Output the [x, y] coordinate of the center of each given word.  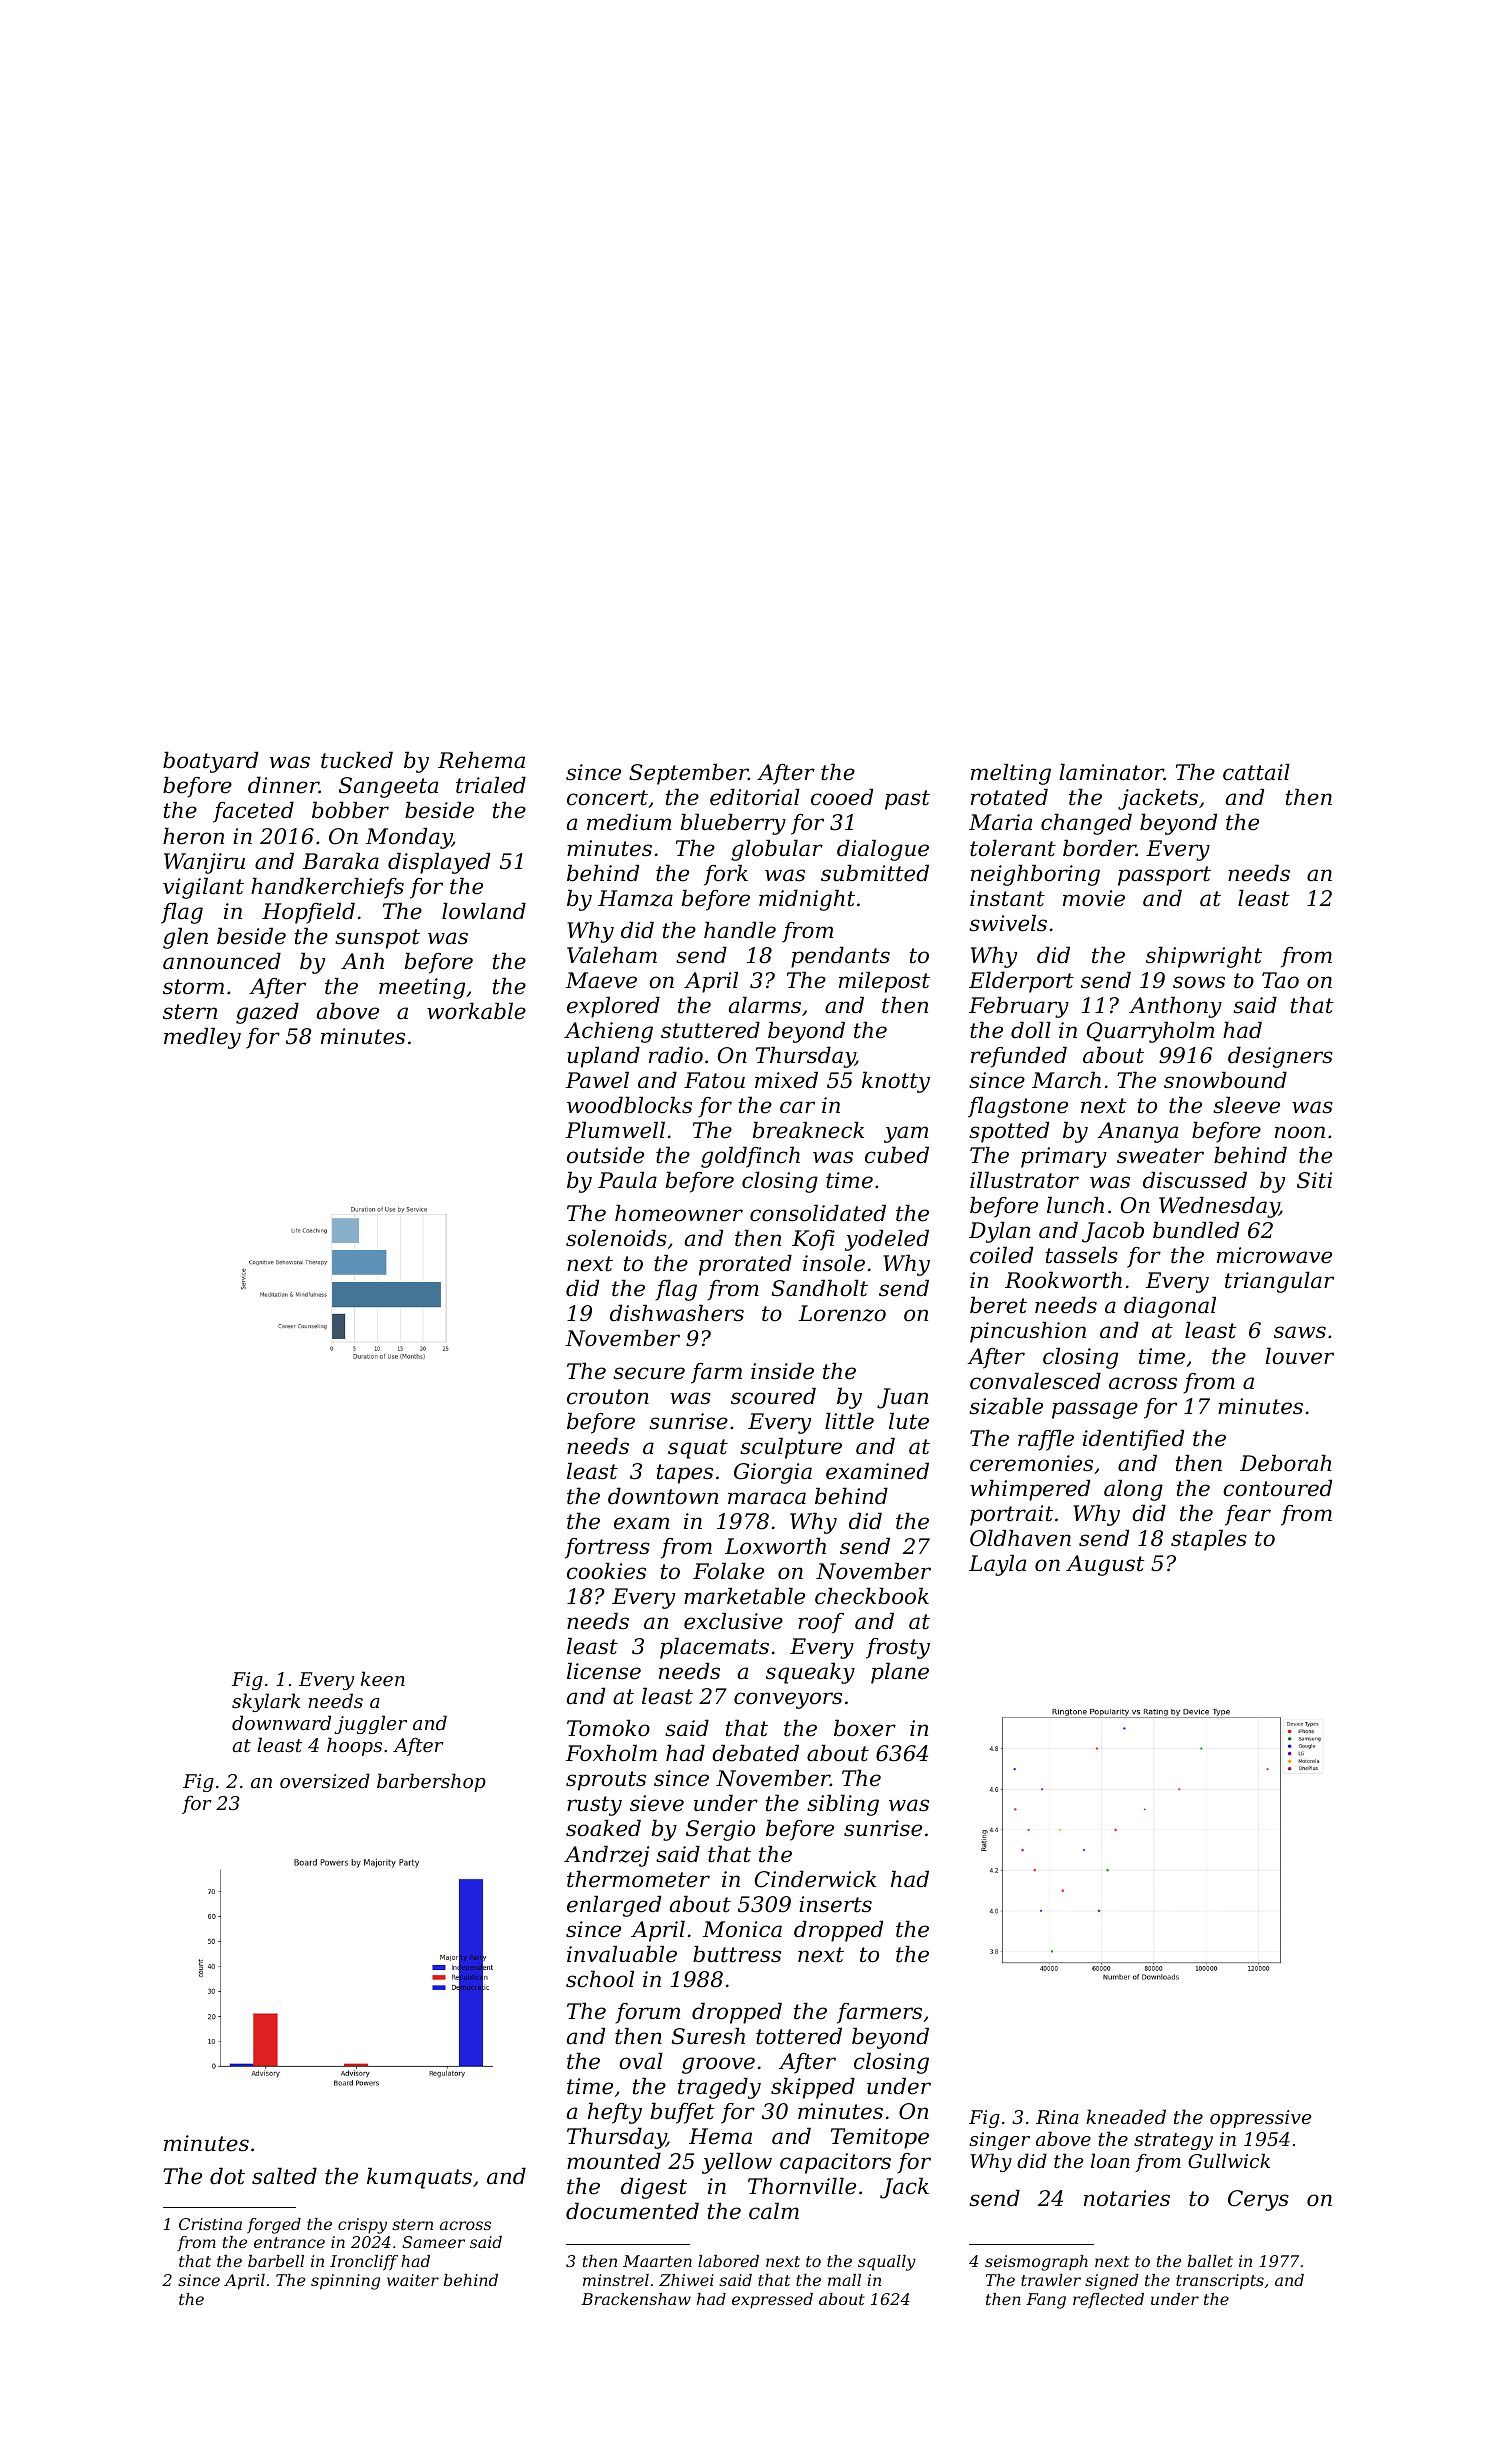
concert [607, 798]
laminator [1111, 772]
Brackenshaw [636, 2299]
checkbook [872, 1596]
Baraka [341, 861]
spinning [345, 2282]
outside [605, 1155]
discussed [1195, 1180]
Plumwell [615, 1130]
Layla [997, 1565]
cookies [606, 1571]
